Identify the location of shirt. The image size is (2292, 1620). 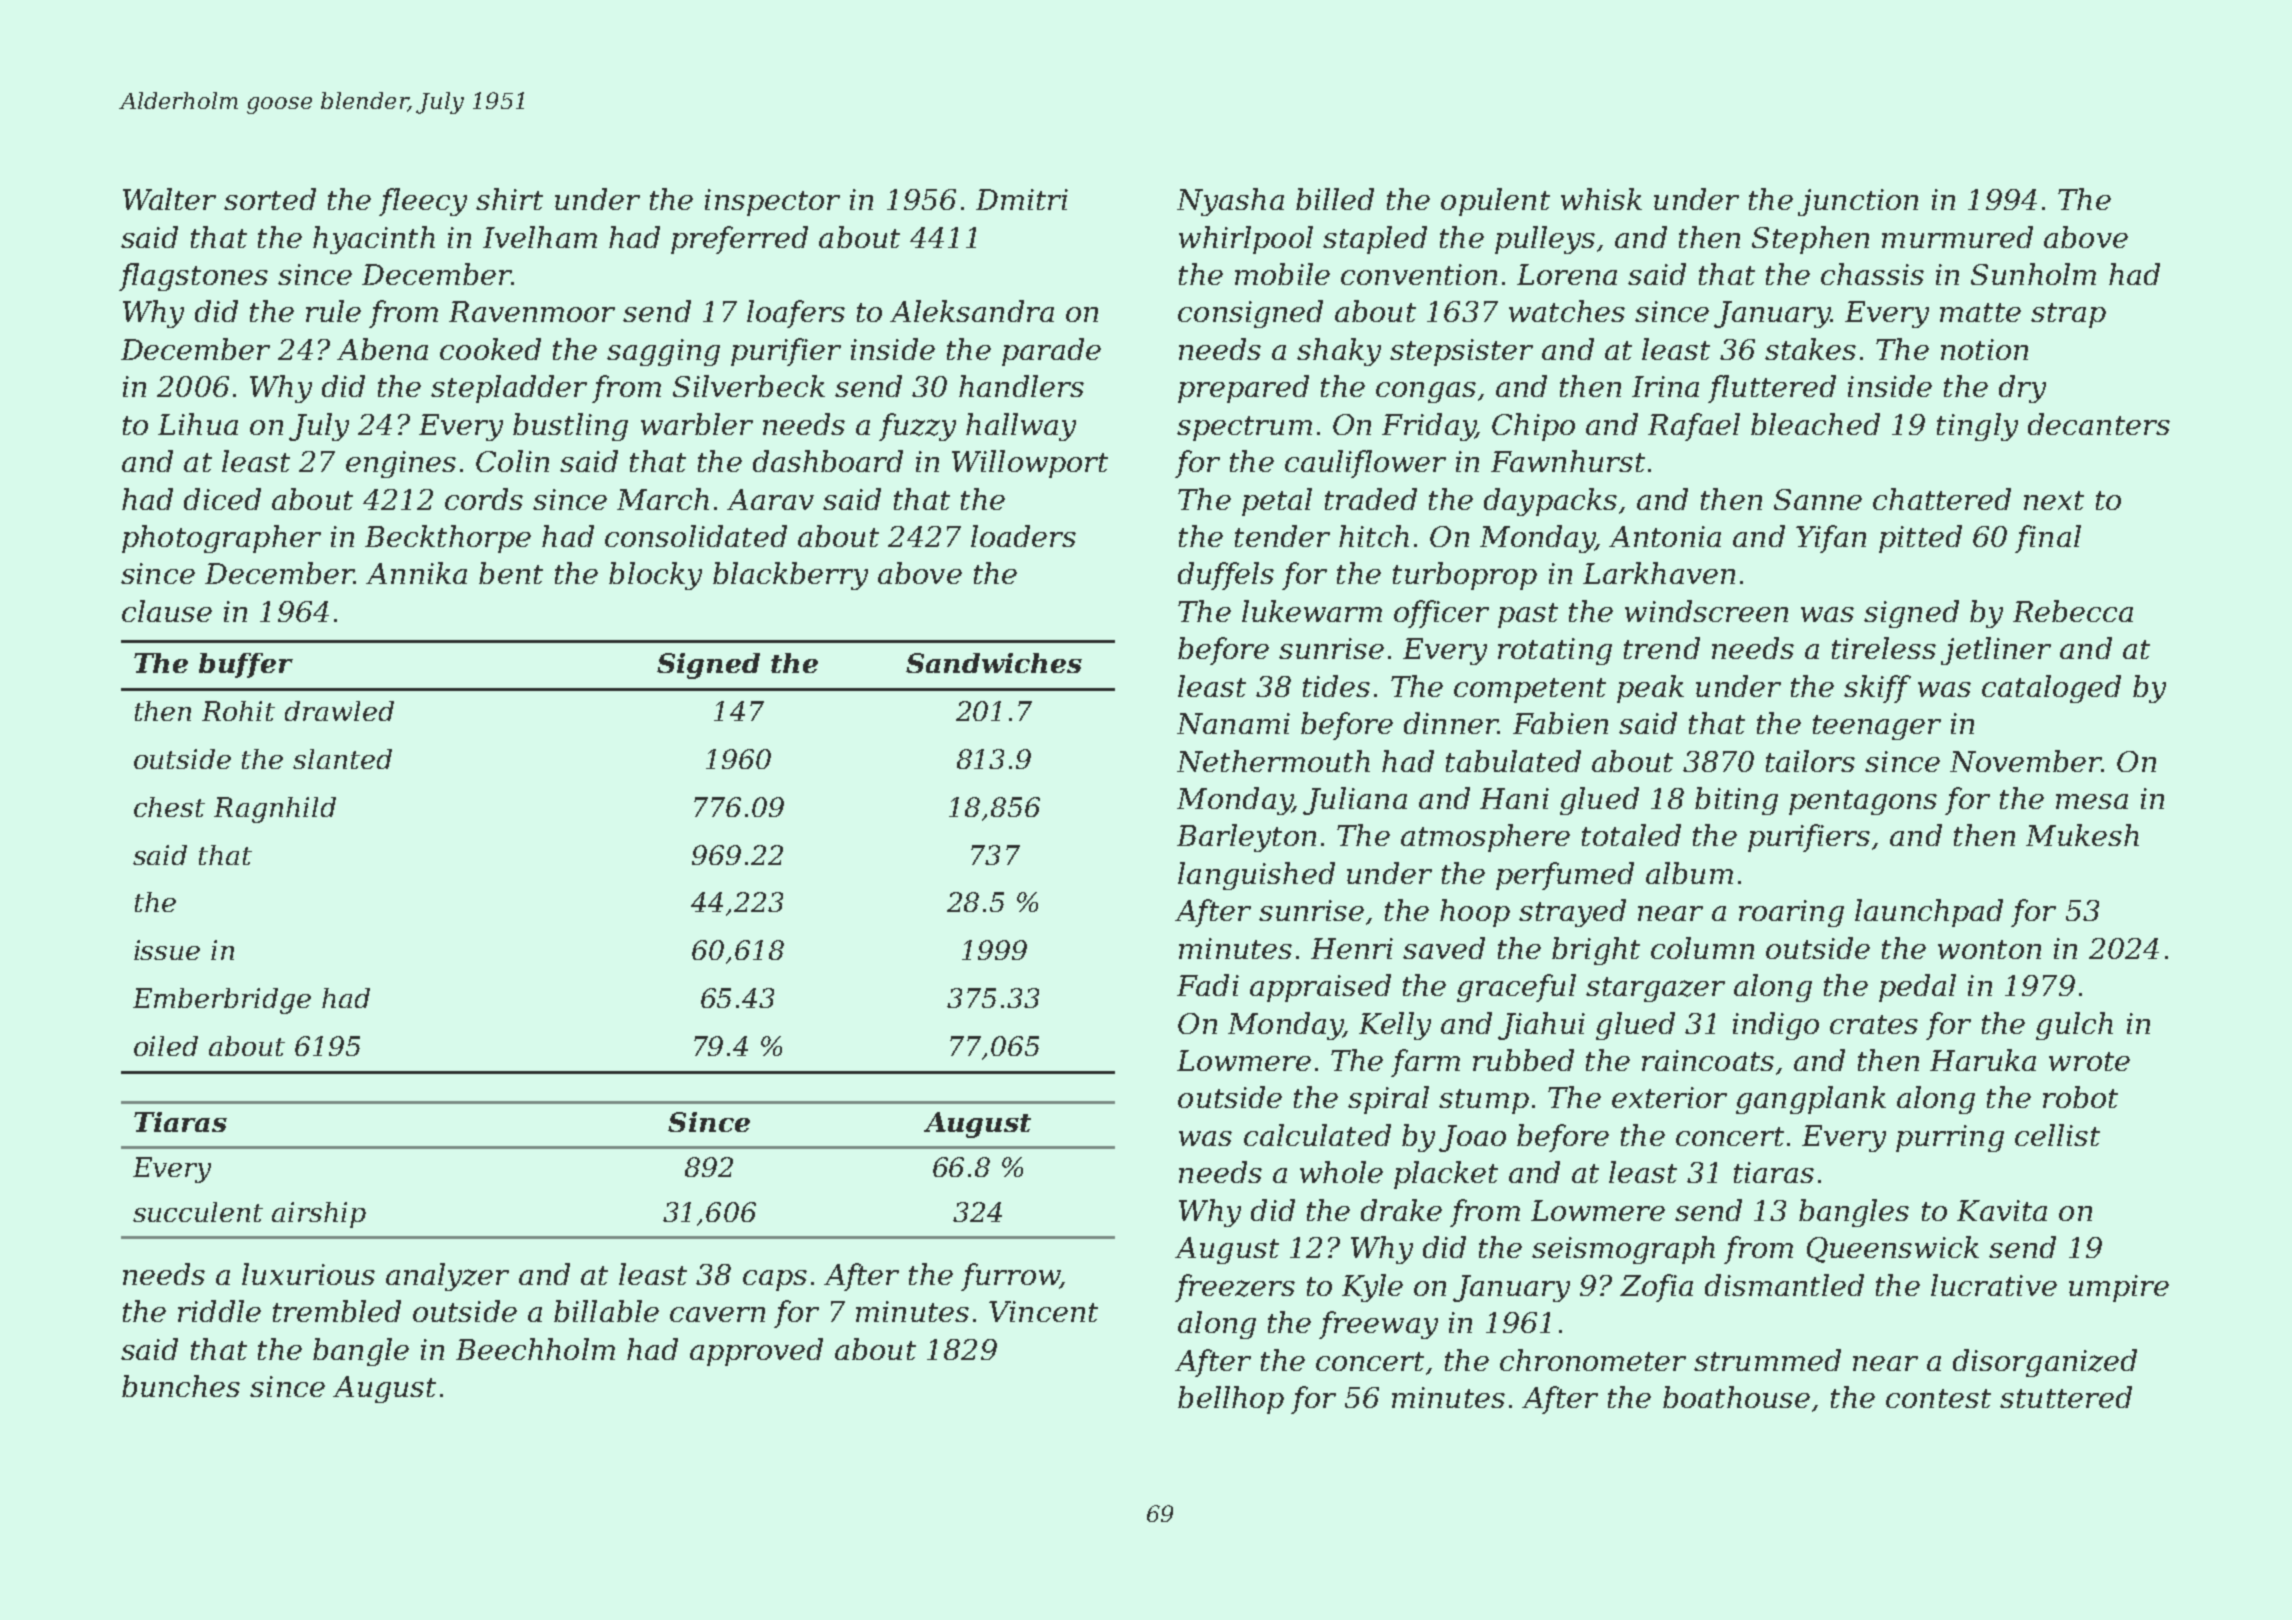
(509, 199).
